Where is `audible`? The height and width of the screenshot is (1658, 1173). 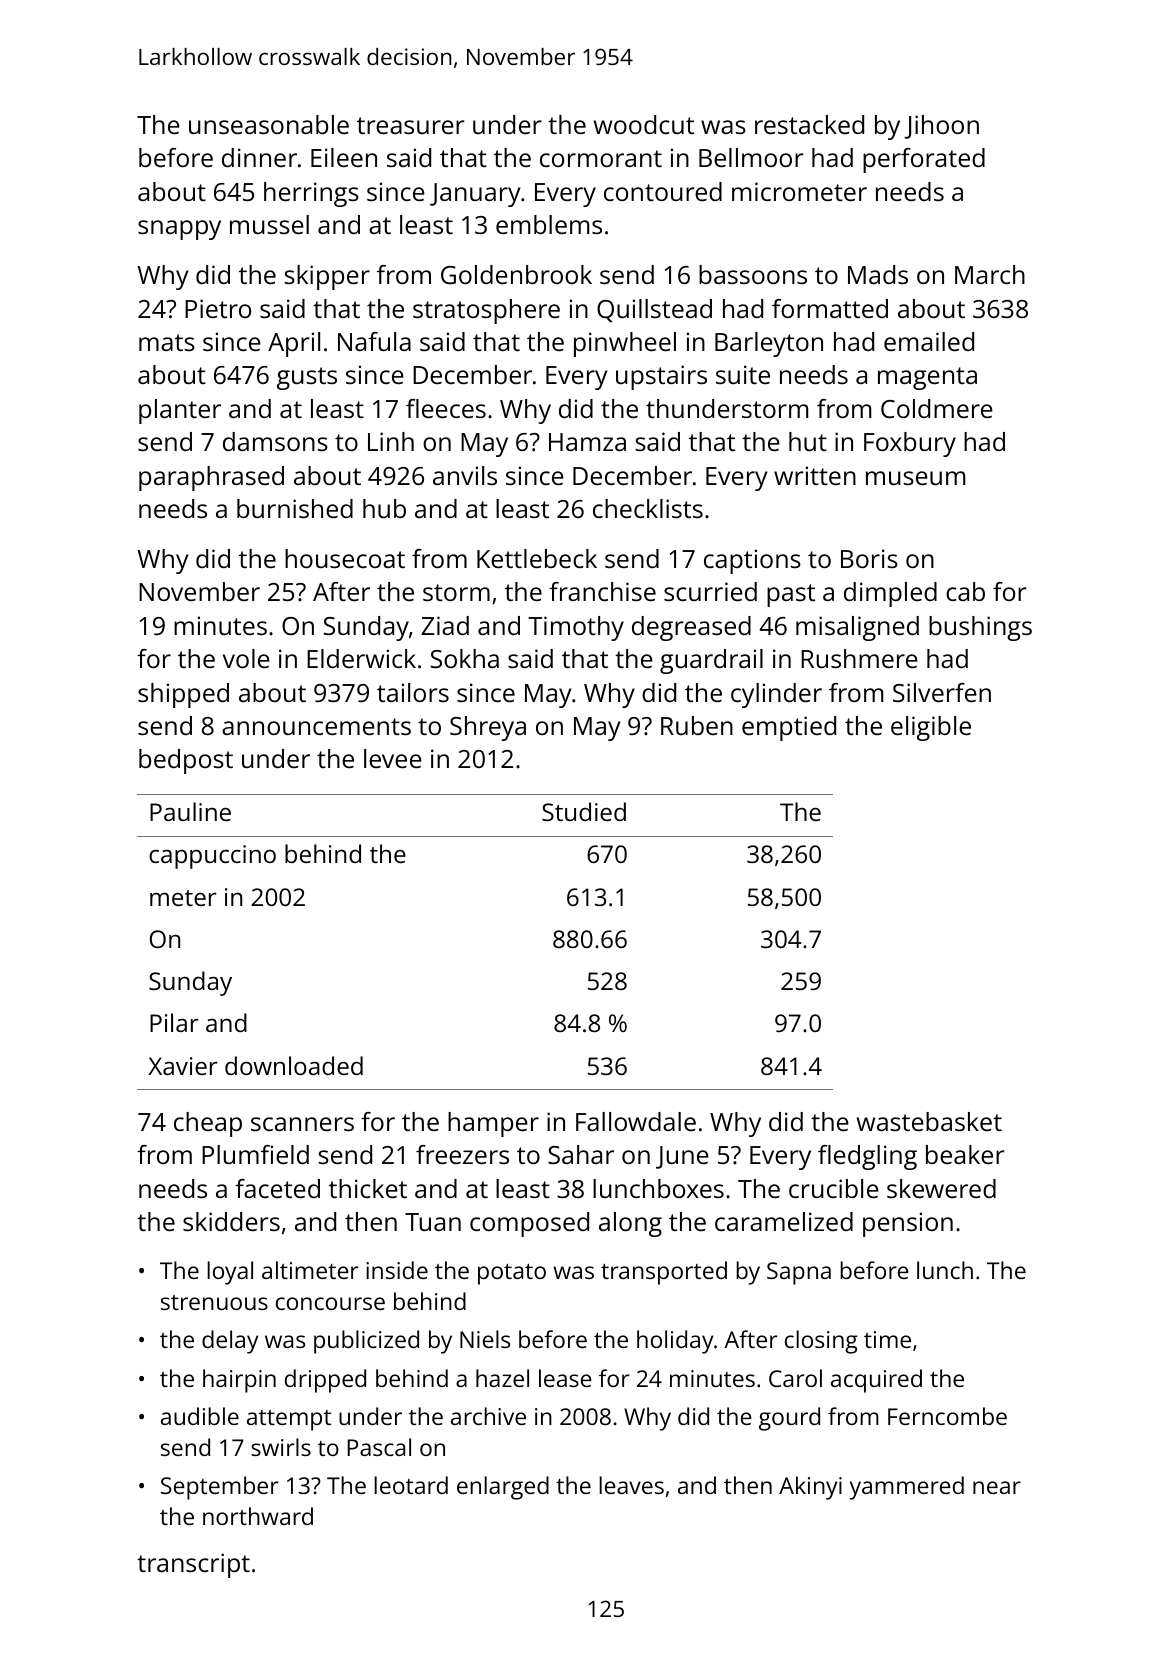
audible is located at coordinates (200, 1416).
